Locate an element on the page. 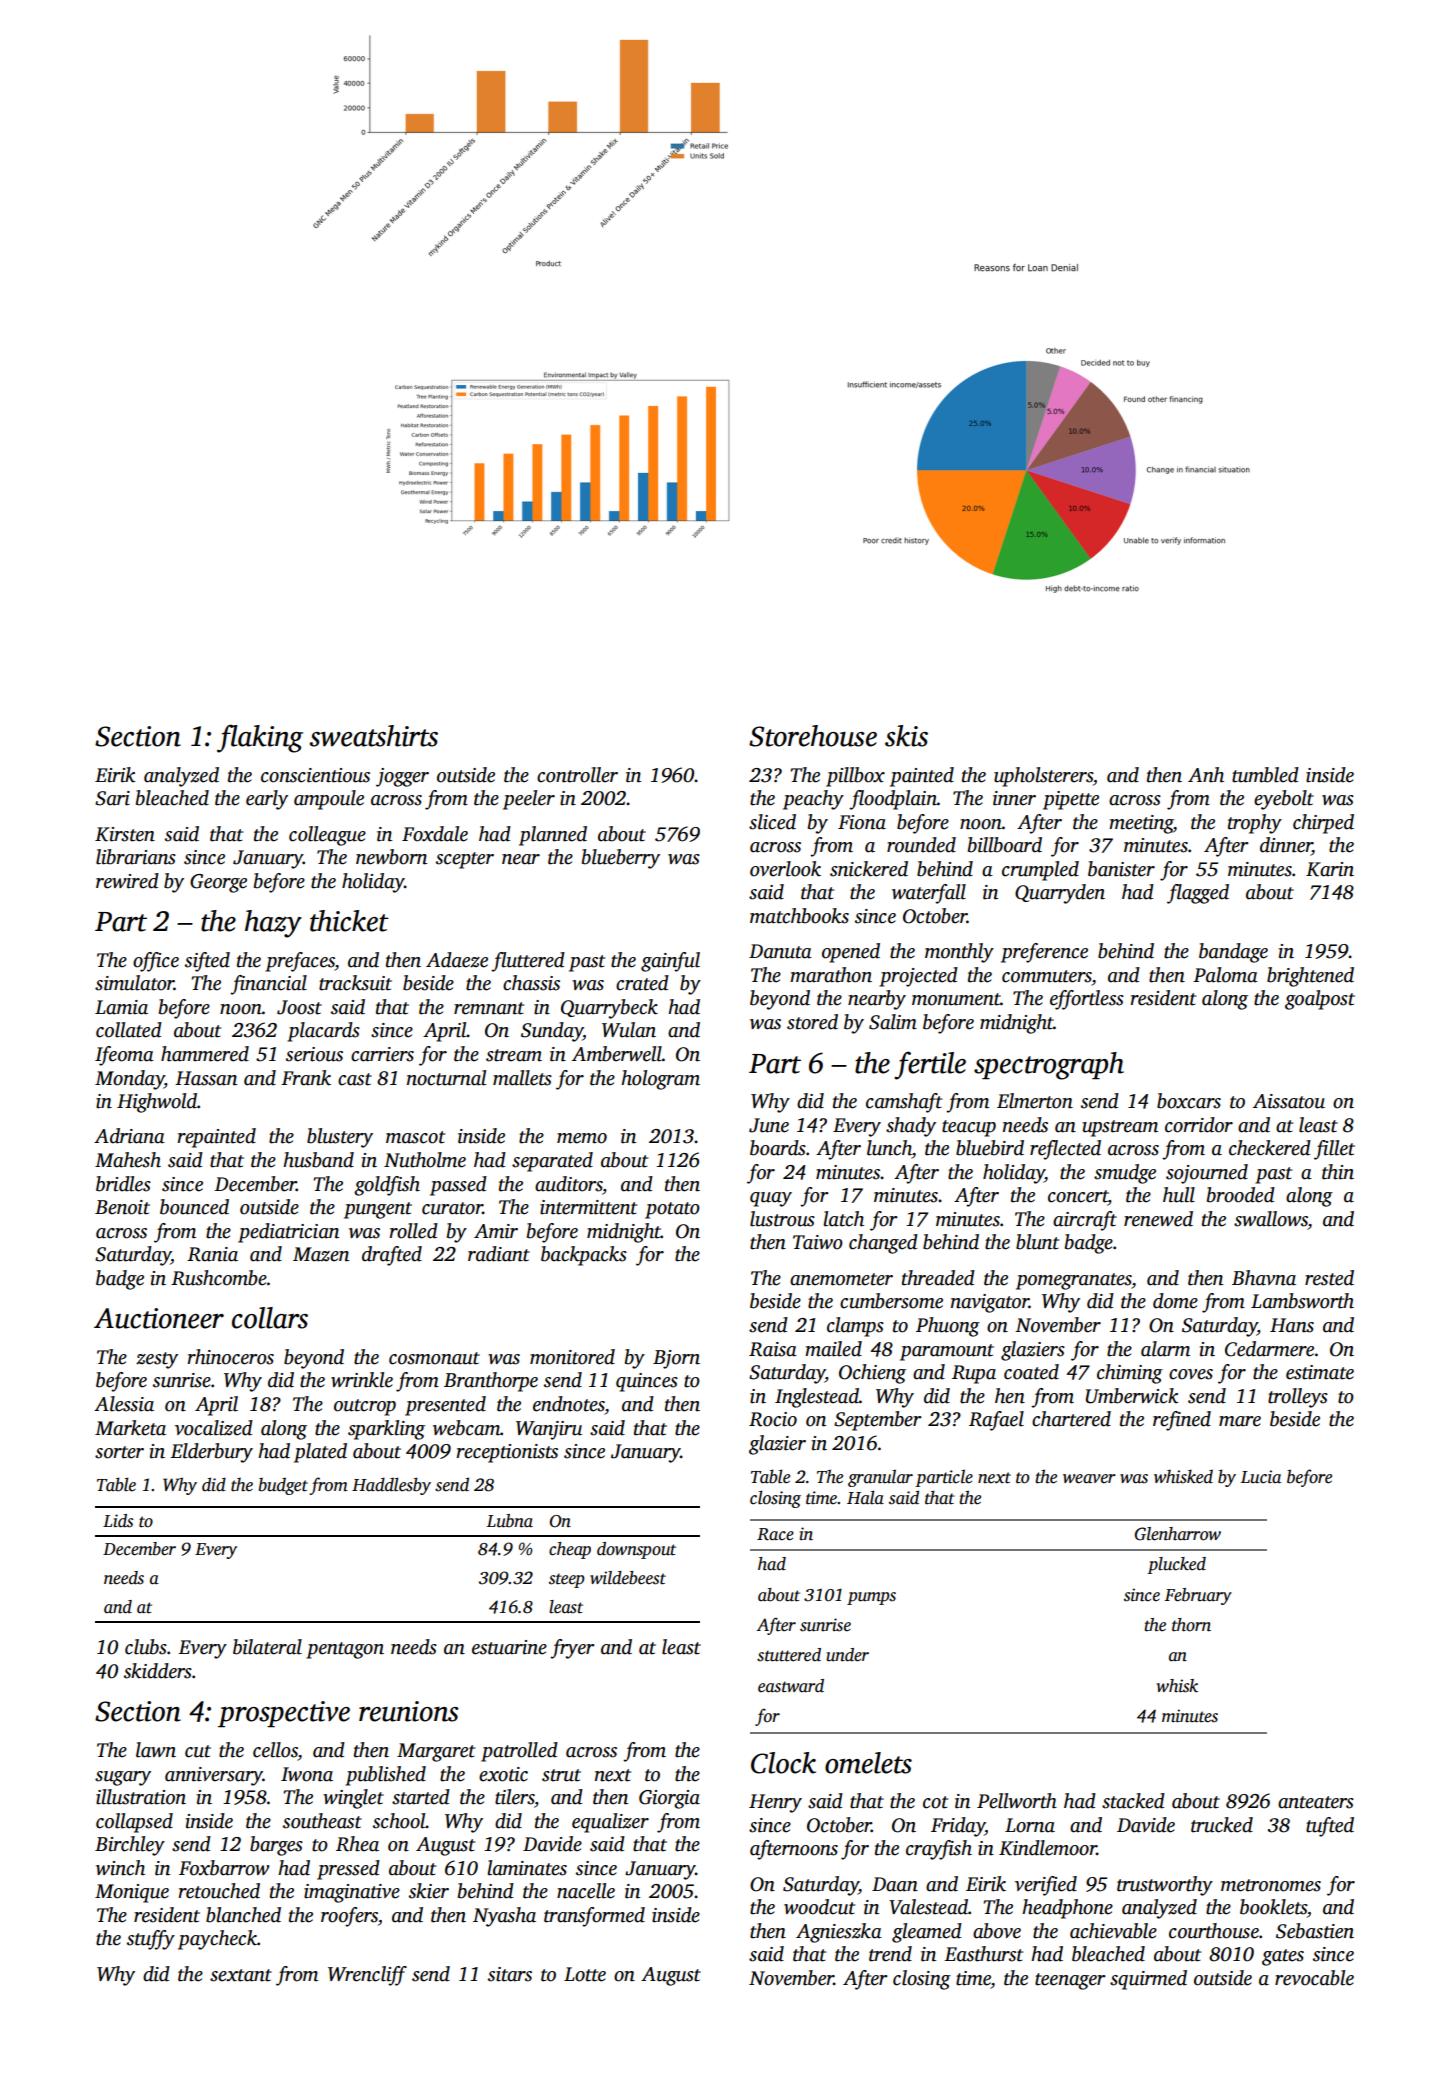  Race is located at coordinates (775, 1534).
